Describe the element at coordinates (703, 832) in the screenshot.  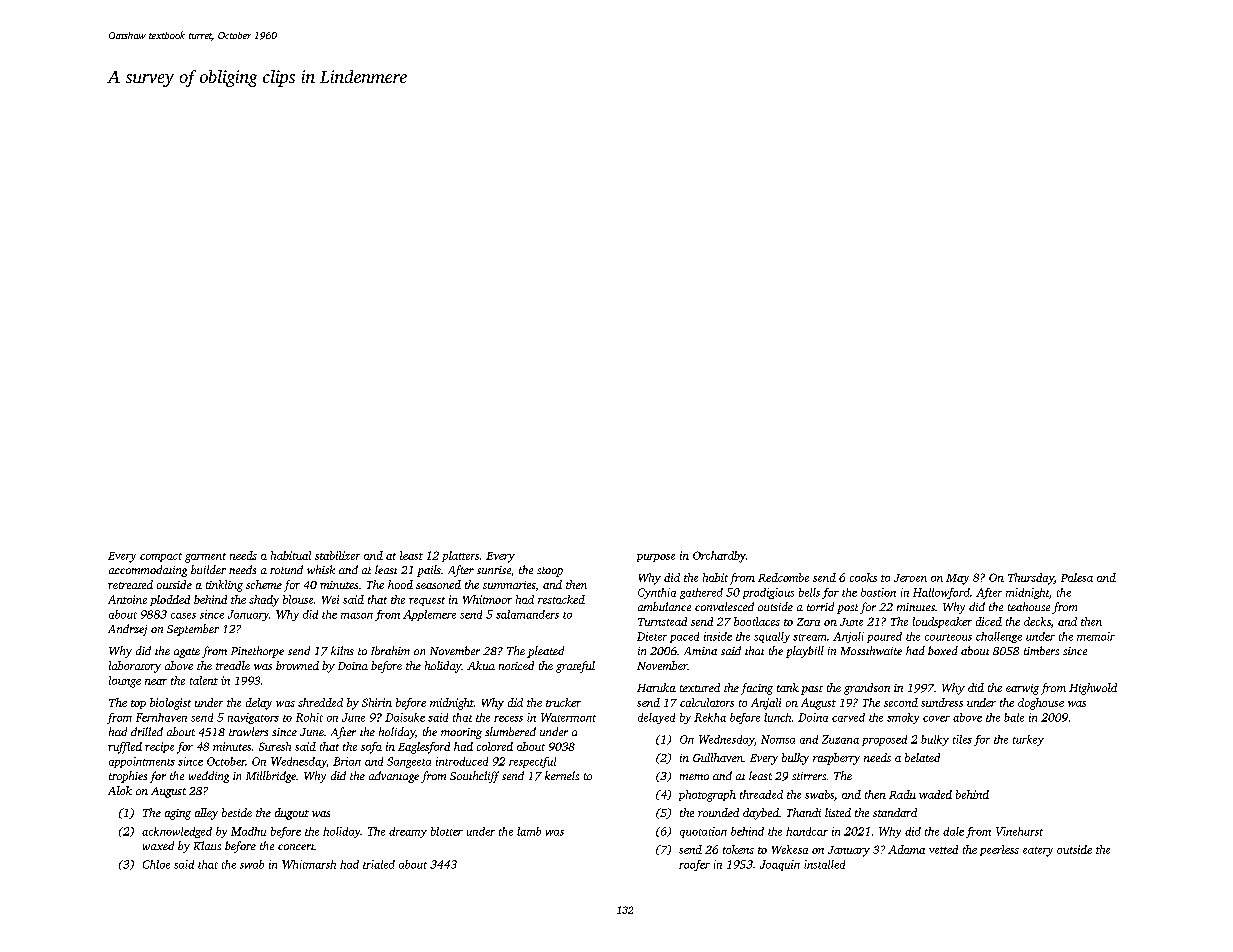
I see `quotation` at that location.
